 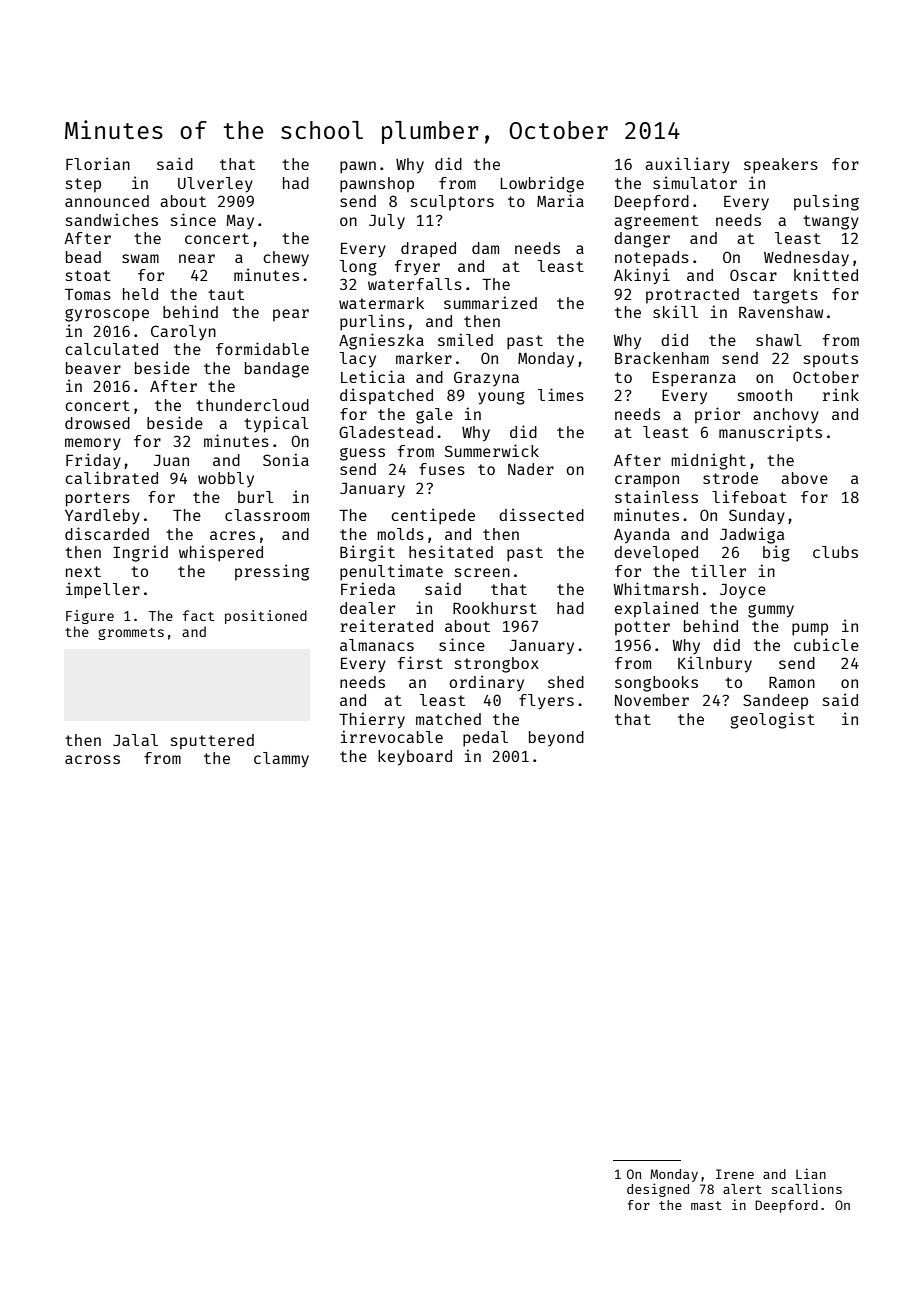 What do you see at coordinates (215, 185) in the document?
I see `Ulverley` at bounding box center [215, 185].
